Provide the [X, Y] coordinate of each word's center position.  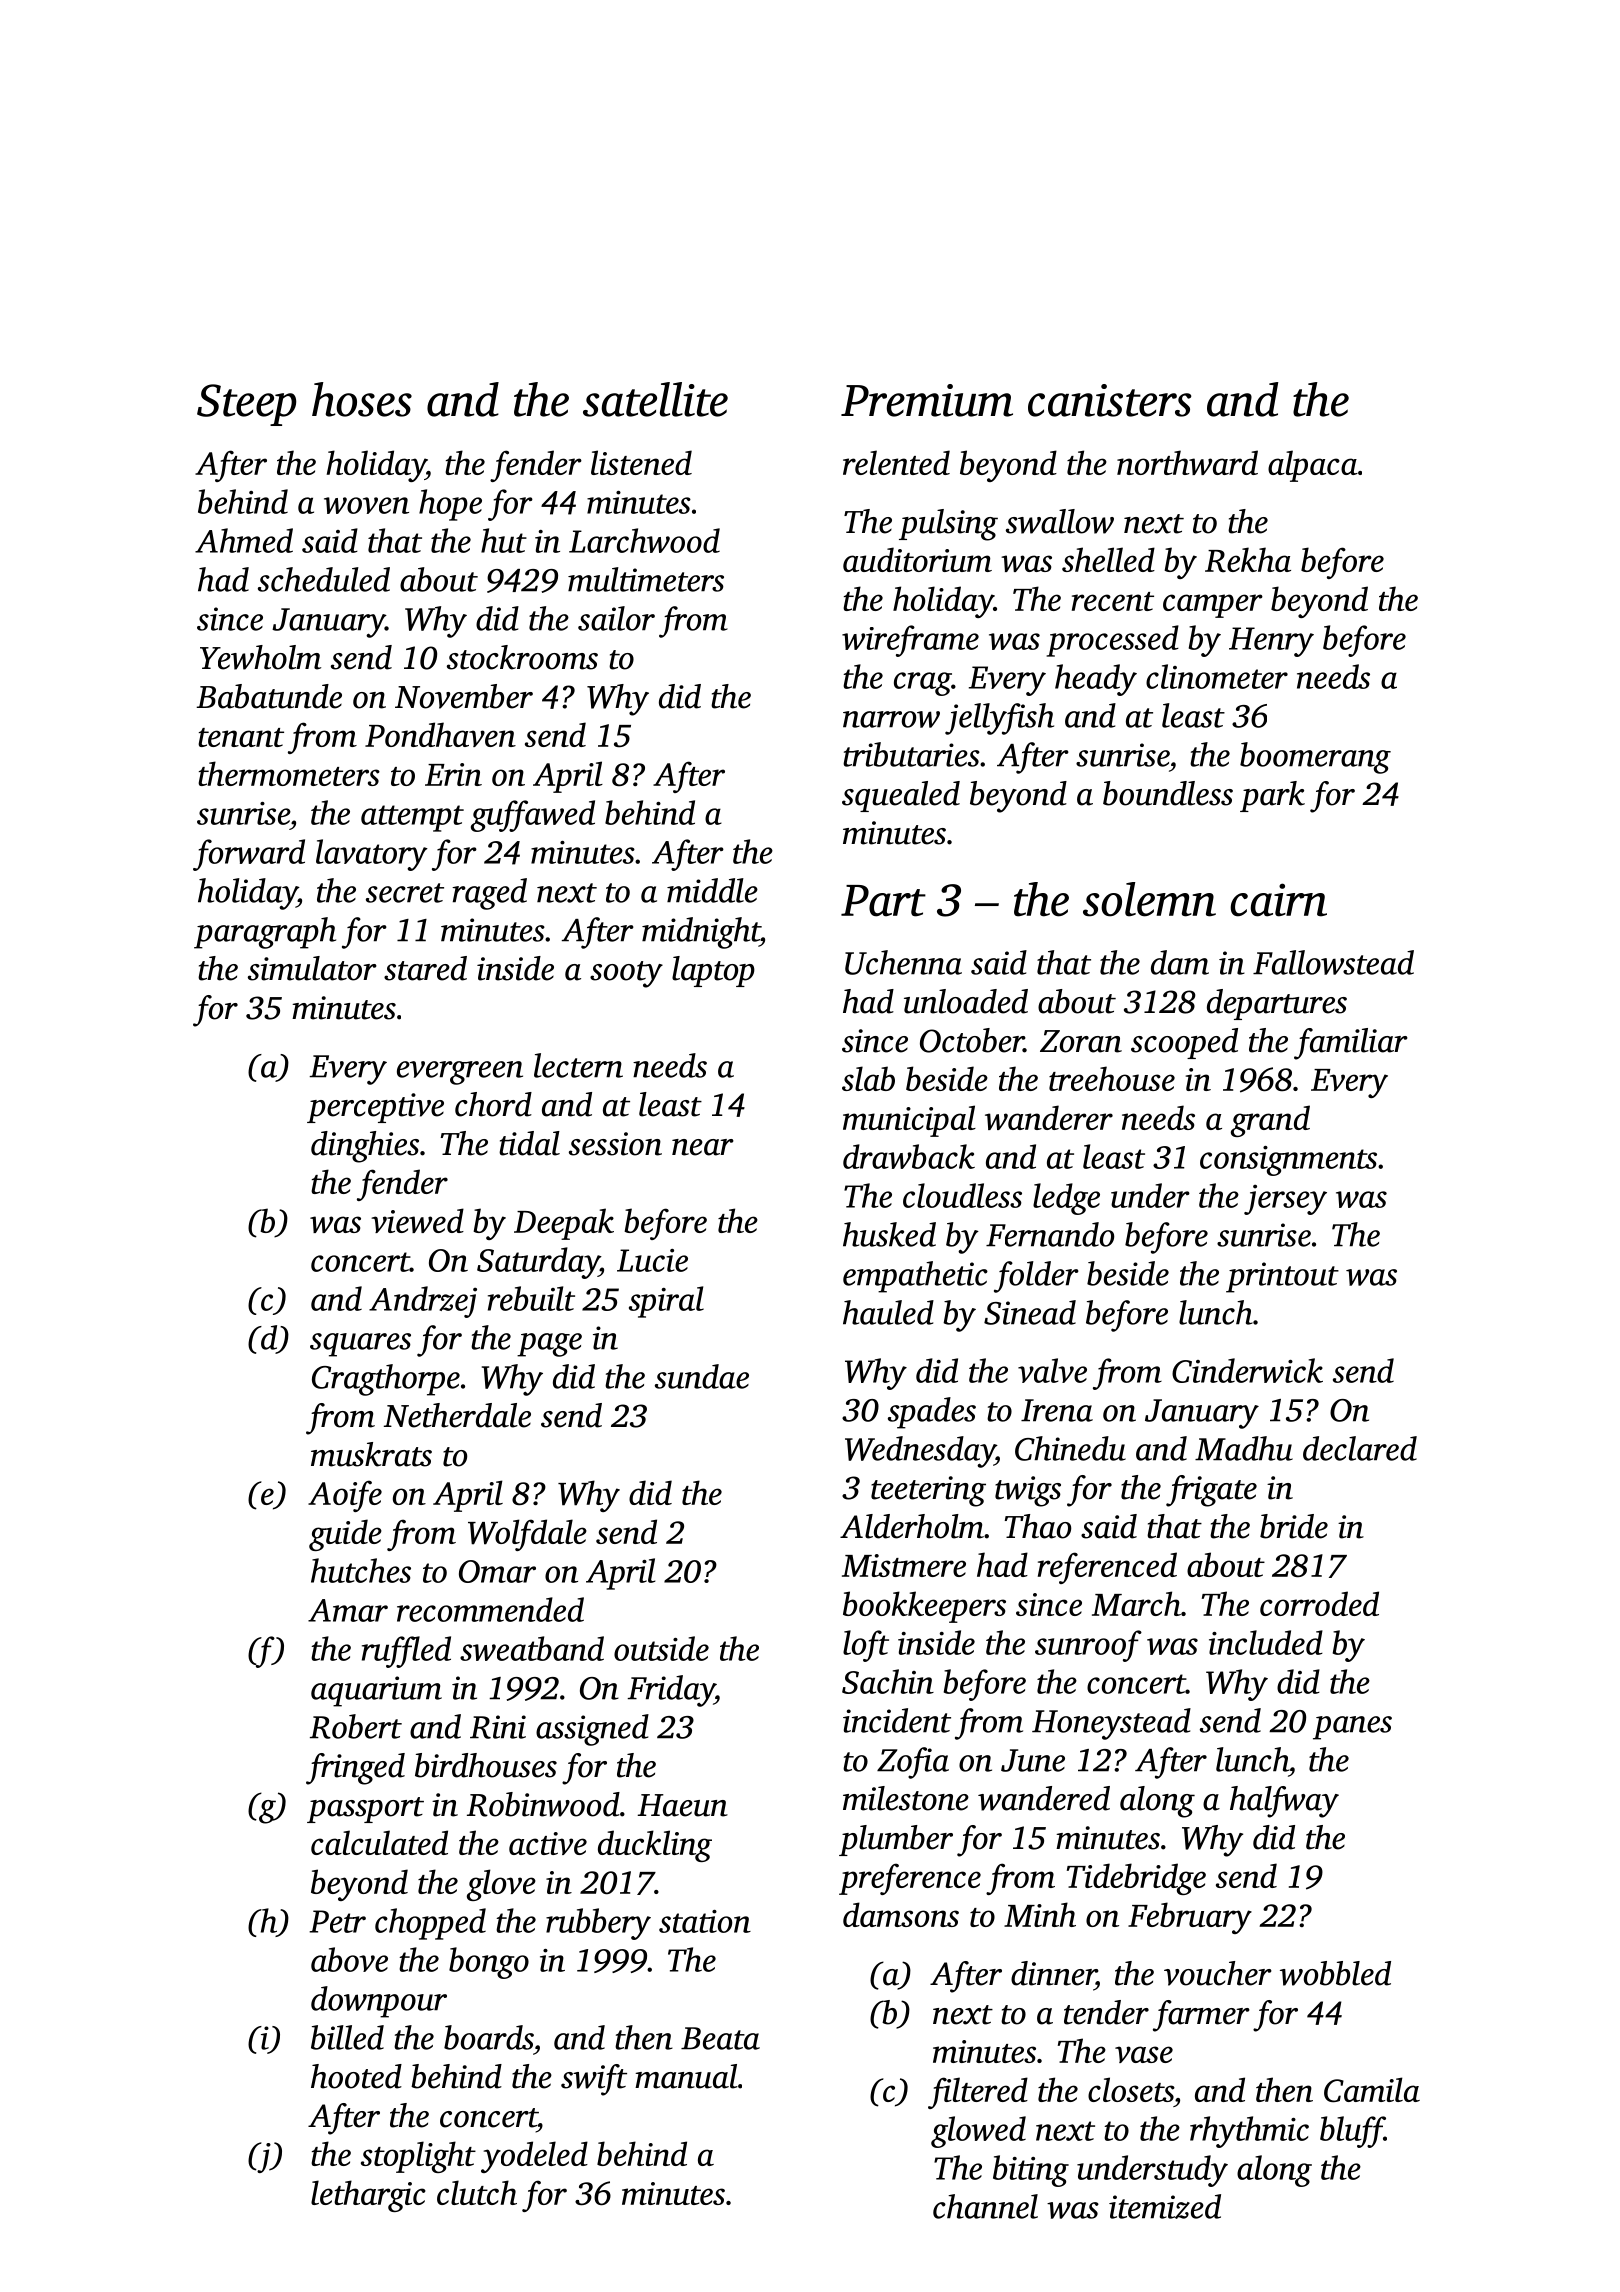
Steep [246, 405]
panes [1352, 1728]
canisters [1109, 400]
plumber [896, 1840]
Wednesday [920, 1452]
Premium [927, 400]
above [349, 1959]
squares [360, 1345]
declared [1360, 1448]
